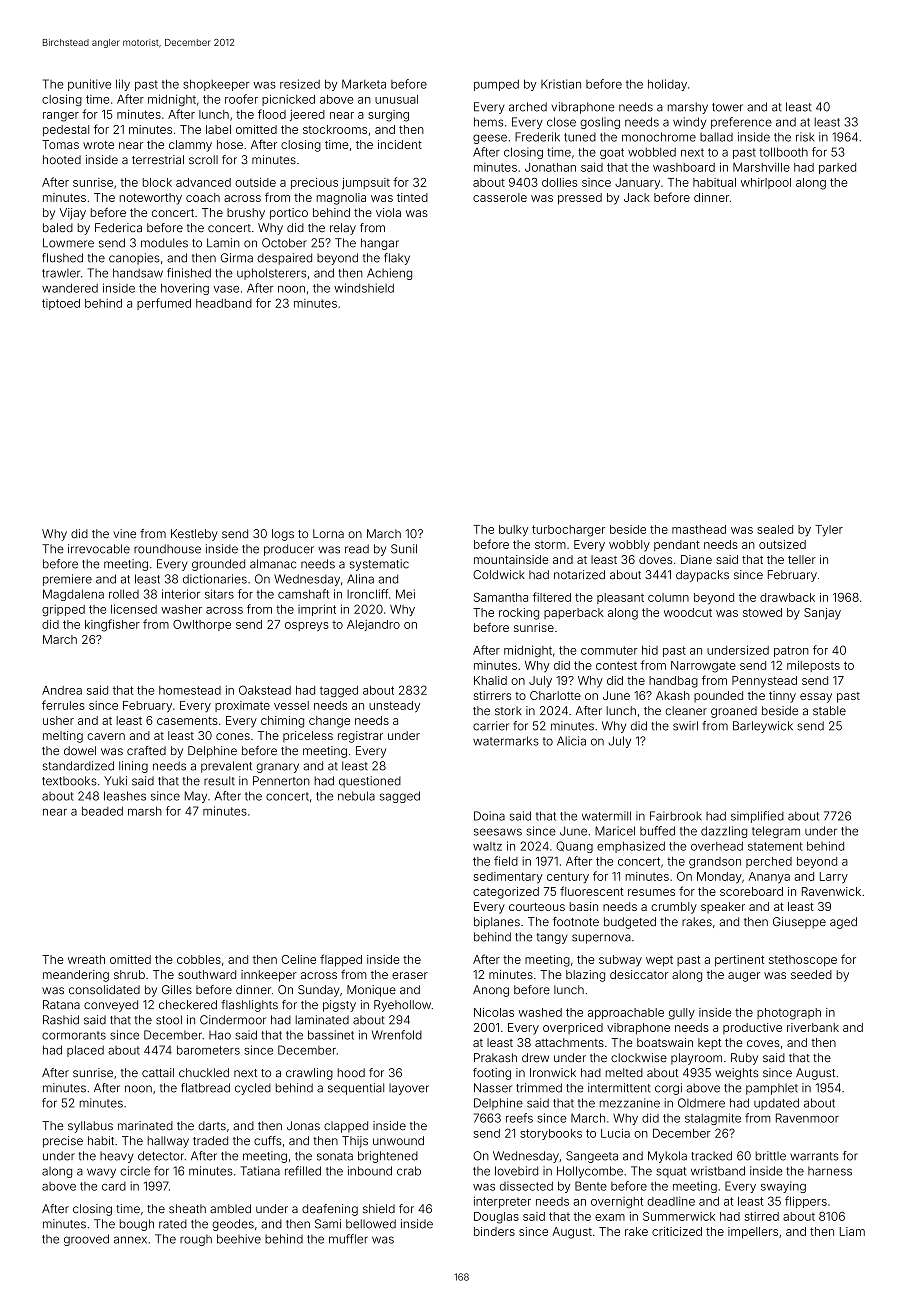 The height and width of the document is (1316, 908). What do you see at coordinates (239, 1239) in the document?
I see `beehive` at bounding box center [239, 1239].
